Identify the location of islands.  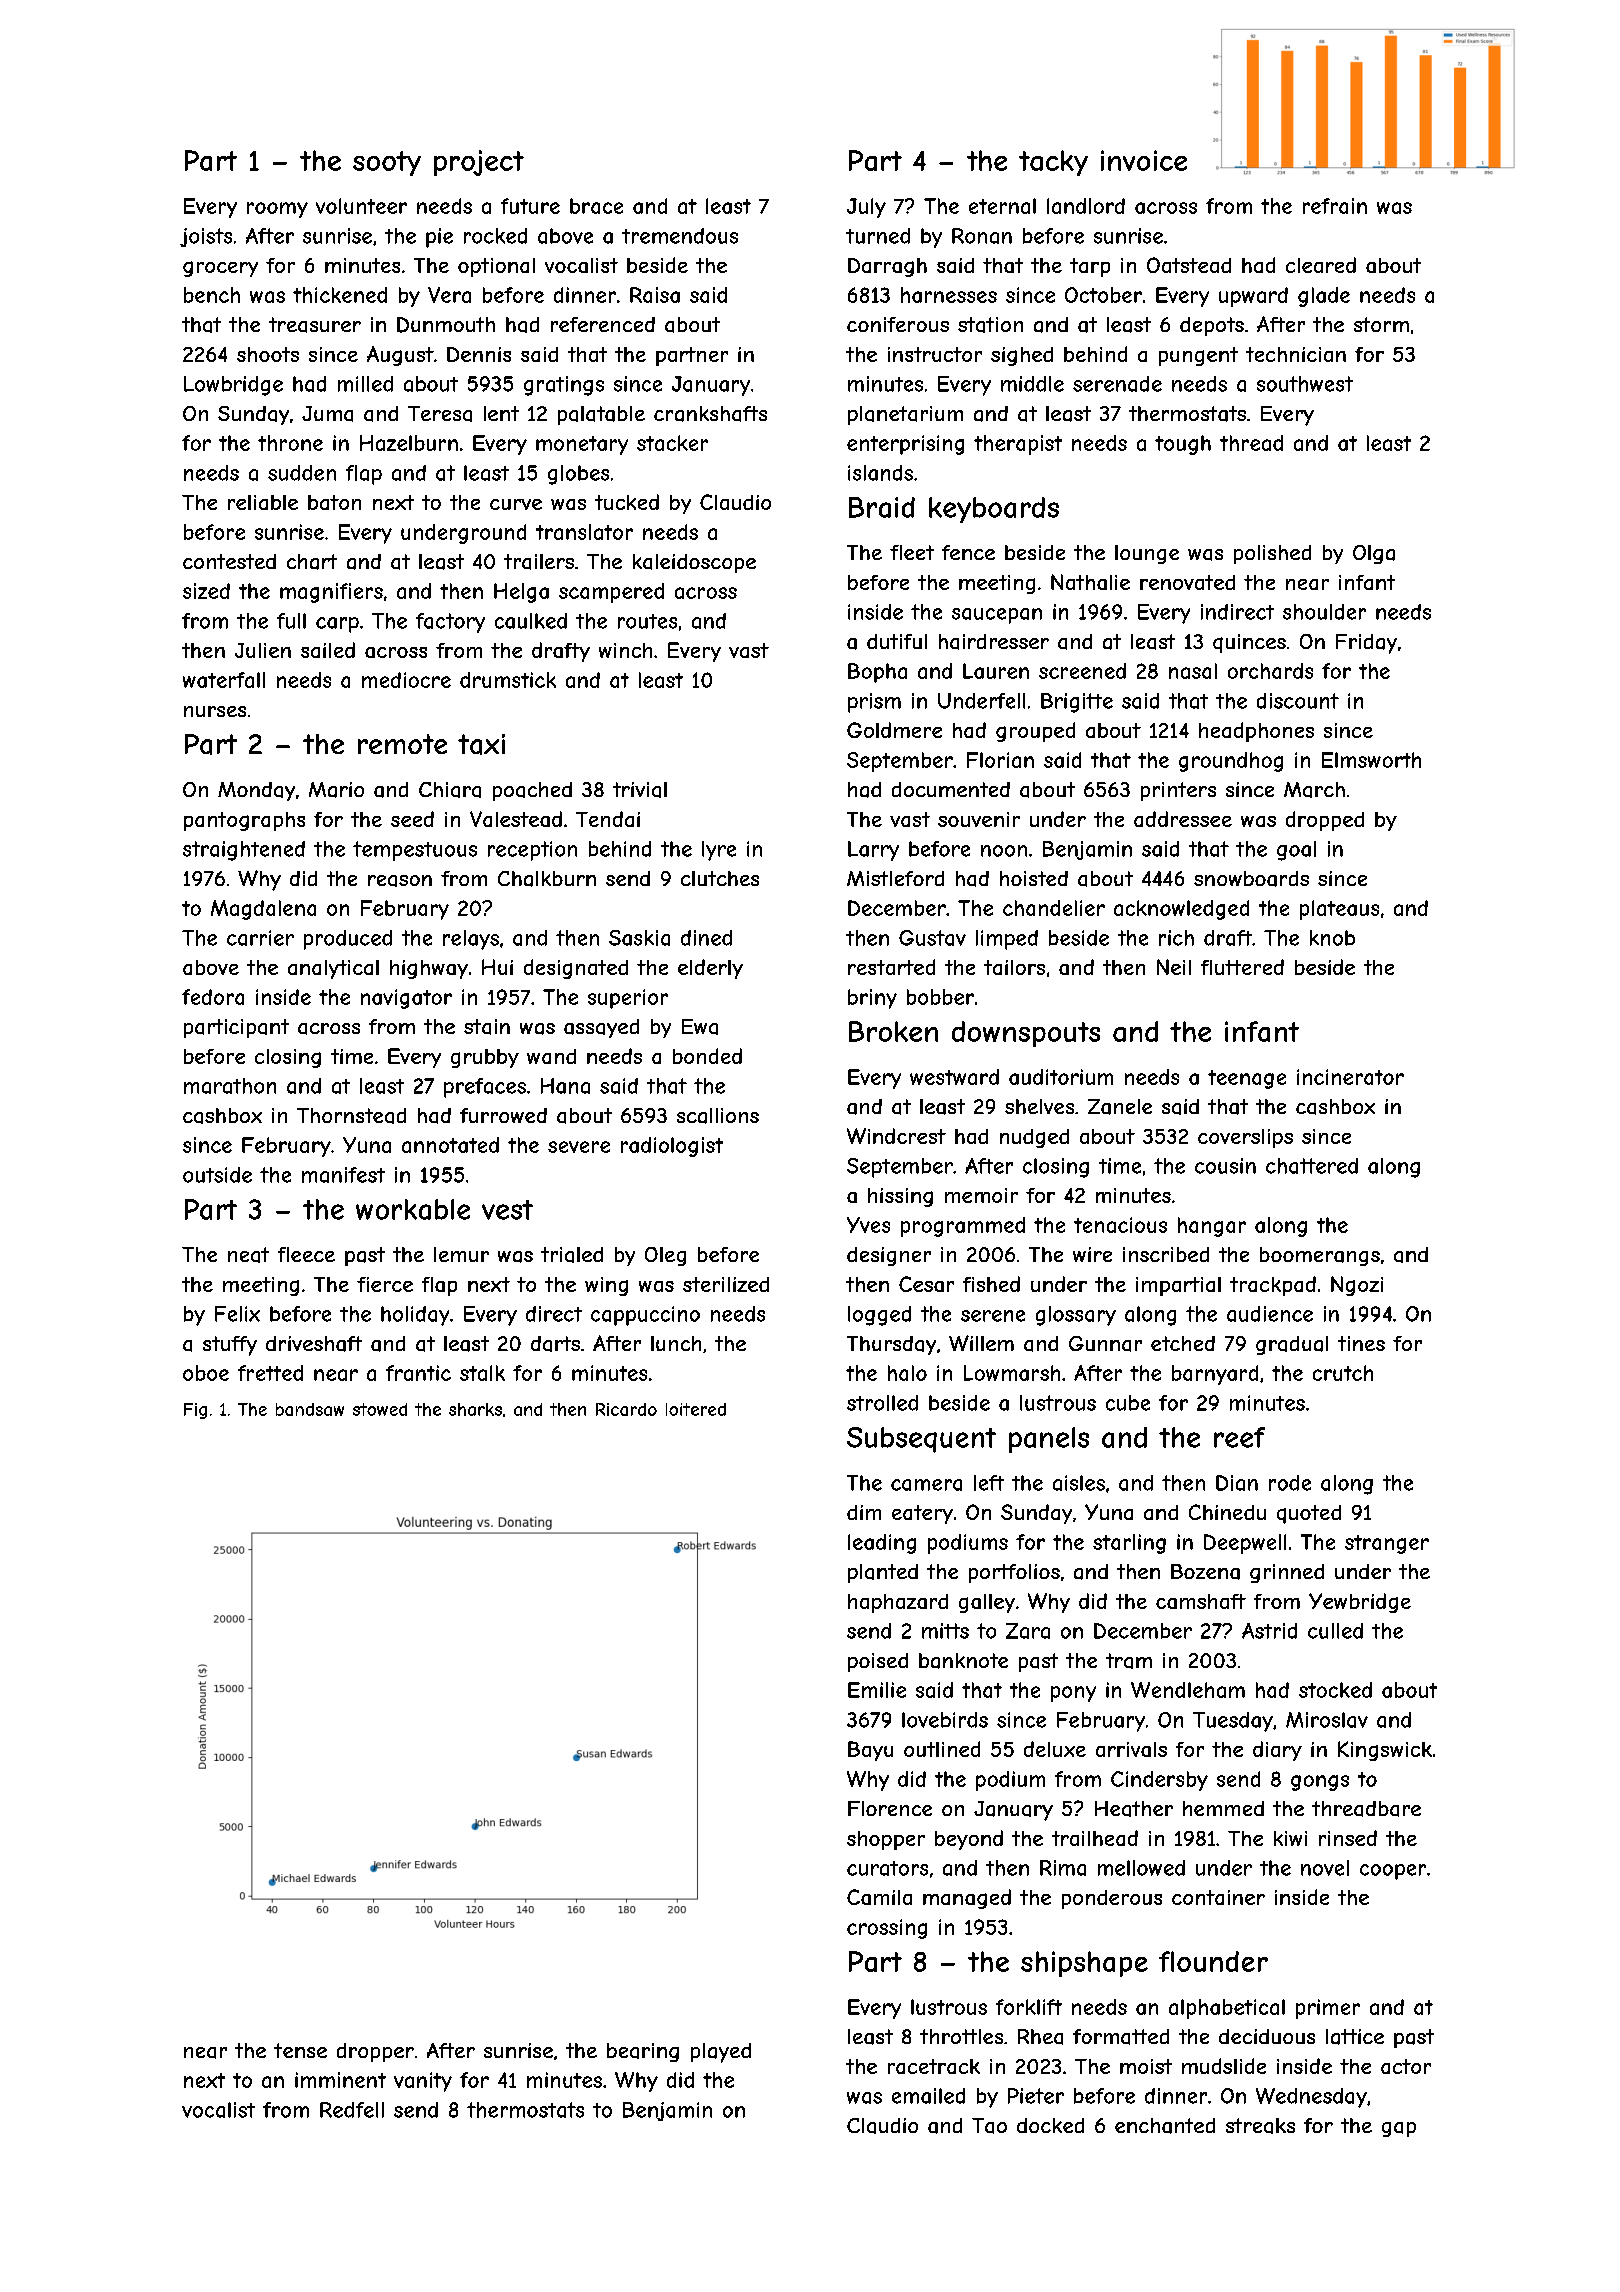
(880, 473).
